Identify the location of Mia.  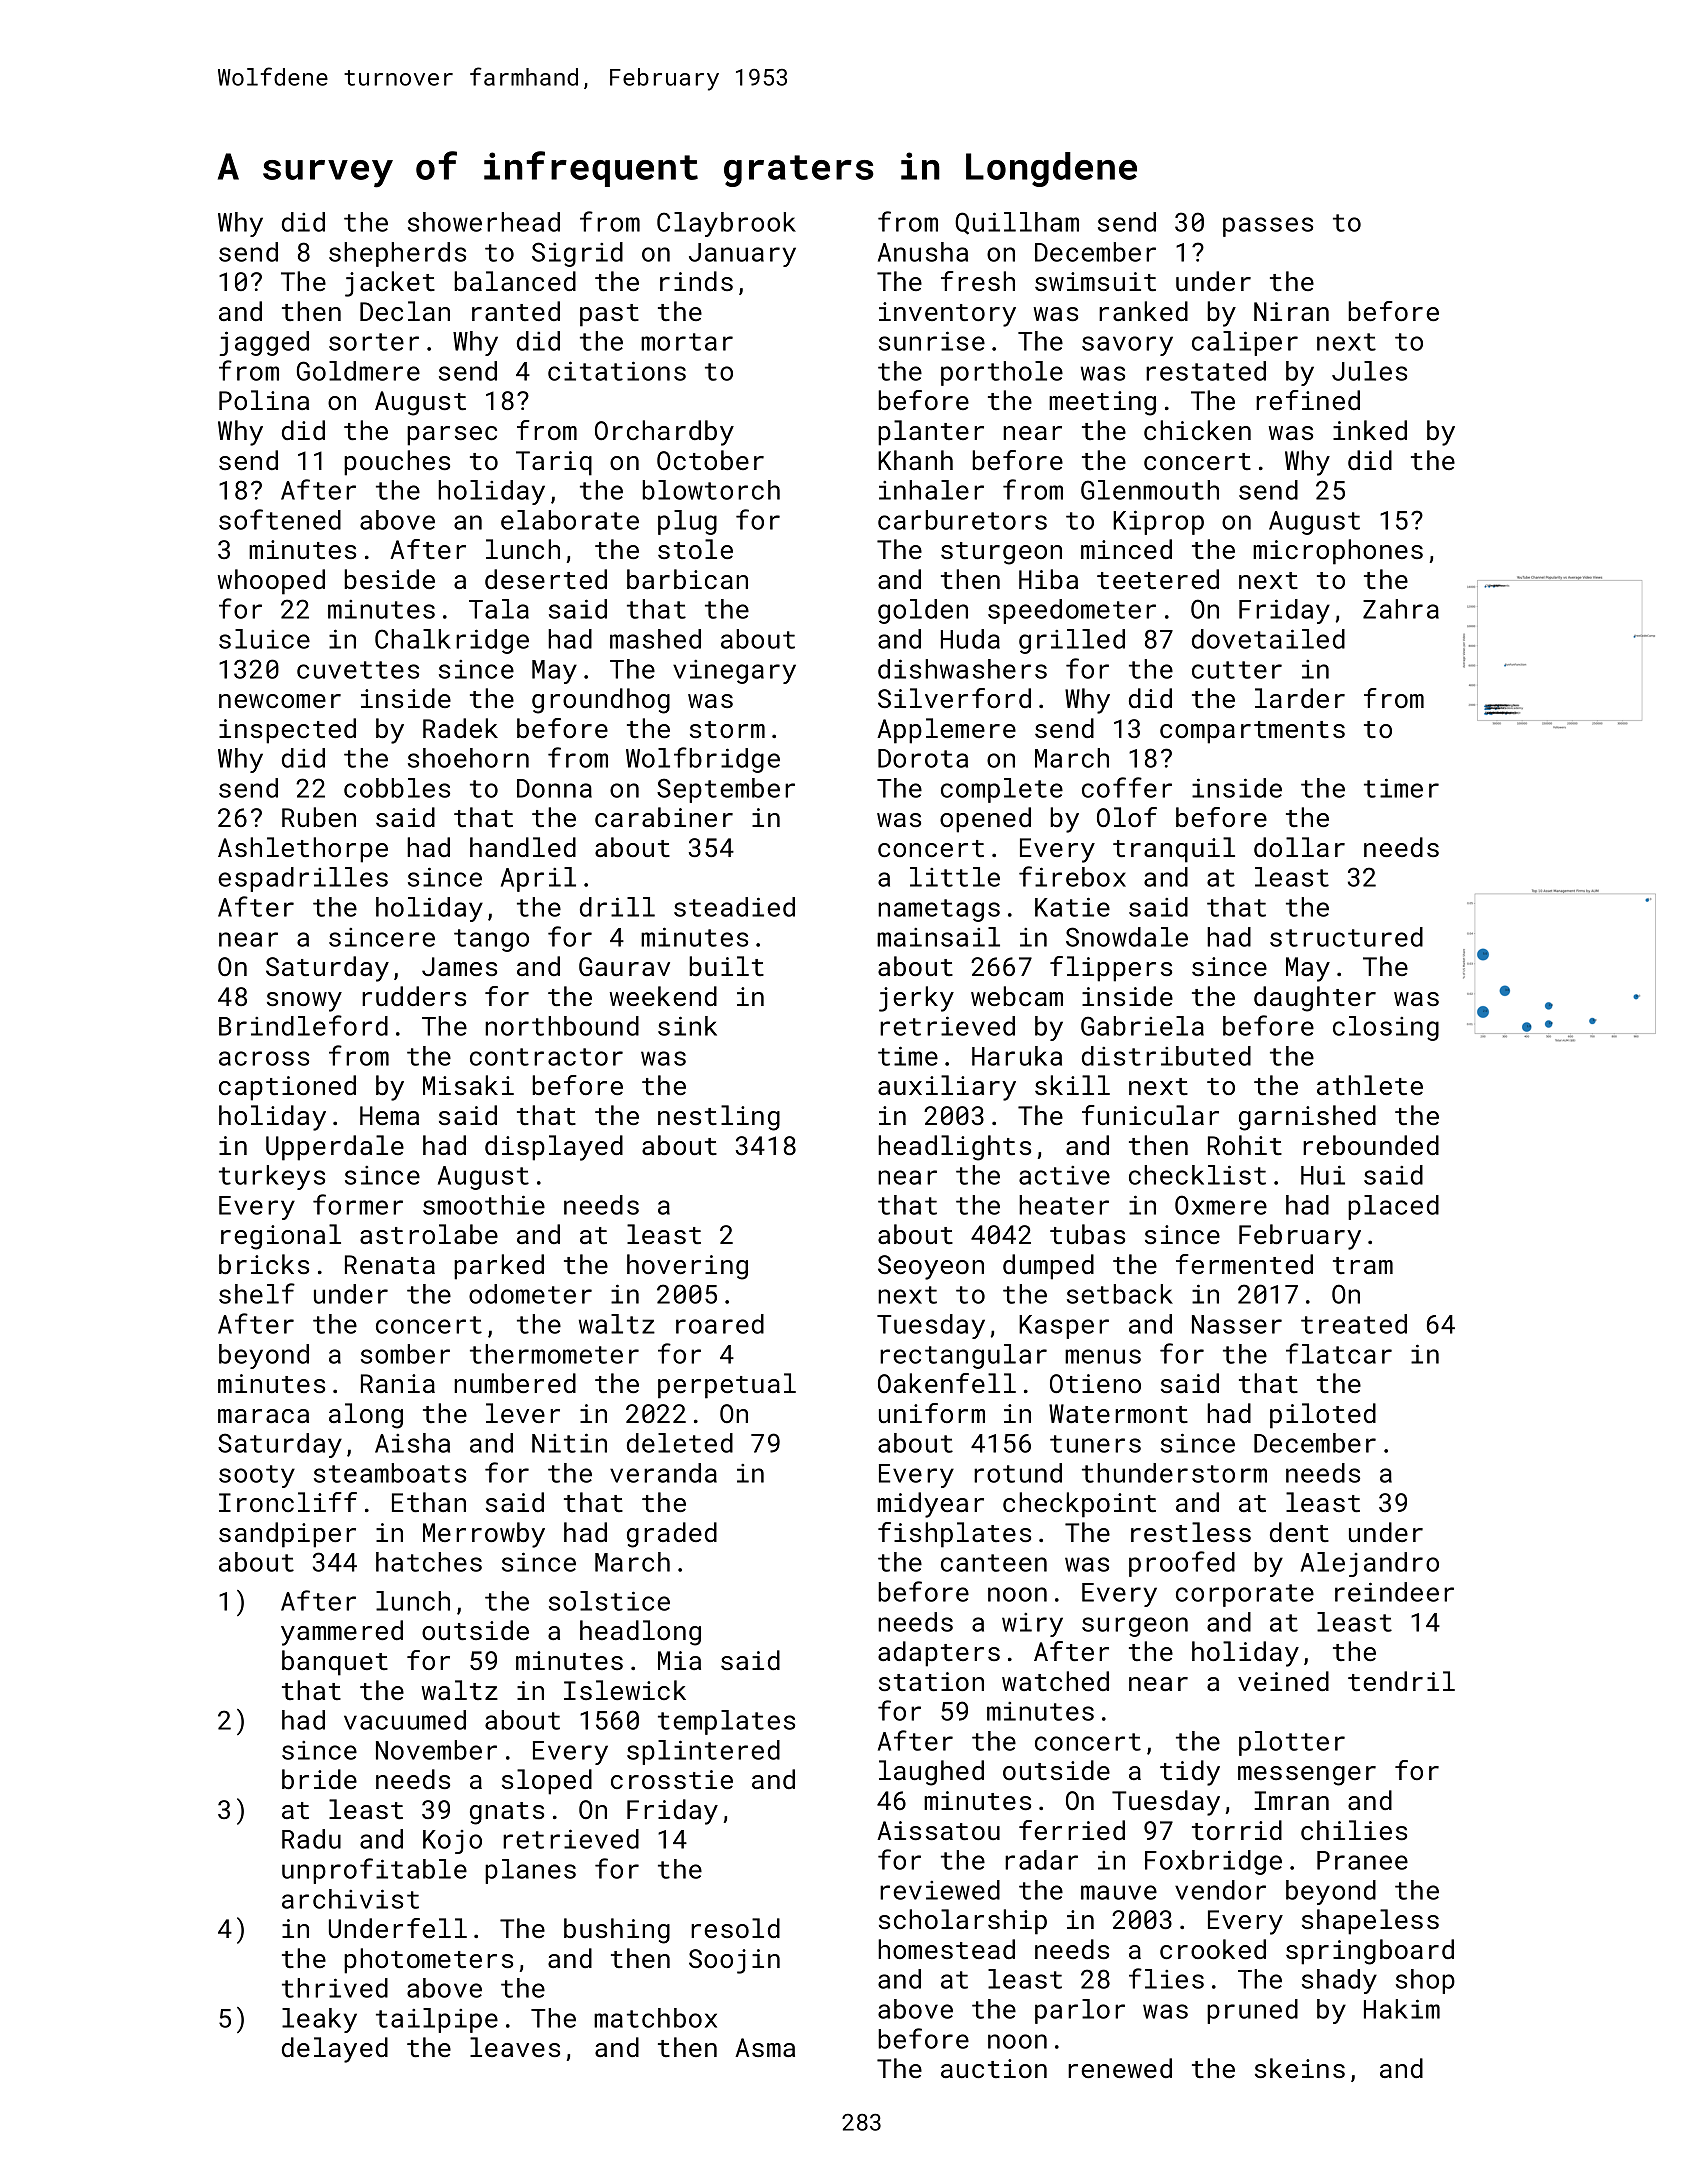
(679, 1660).
